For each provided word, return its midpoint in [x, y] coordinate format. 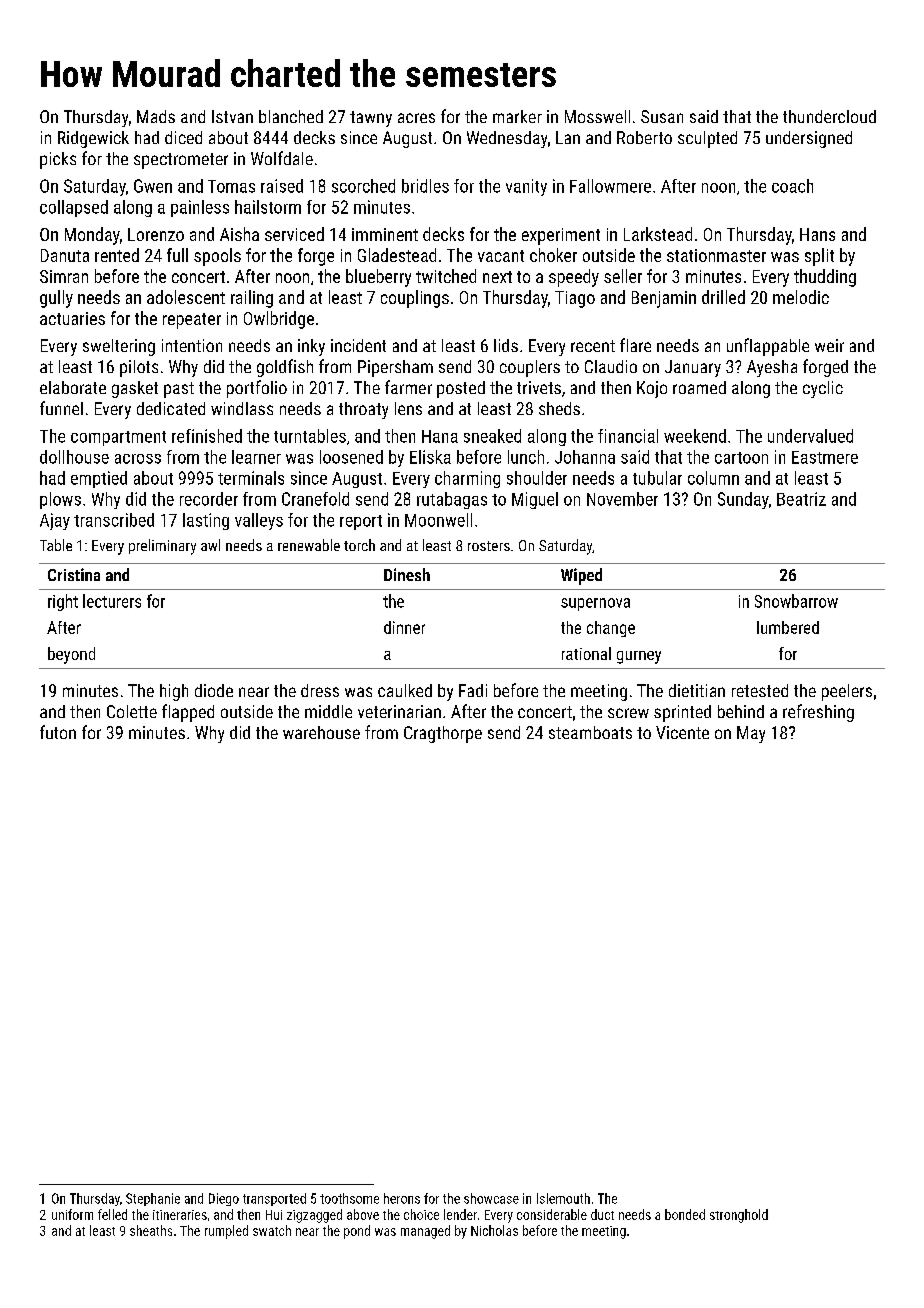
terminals [251, 478]
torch [359, 545]
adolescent [186, 297]
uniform [72, 1214]
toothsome [349, 1198]
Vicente [682, 732]
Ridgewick [93, 139]
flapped [188, 713]
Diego [224, 1199]
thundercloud [829, 116]
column [713, 478]
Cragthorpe [443, 734]
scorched [363, 186]
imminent [385, 234]
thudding [825, 278]
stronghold [739, 1216]
